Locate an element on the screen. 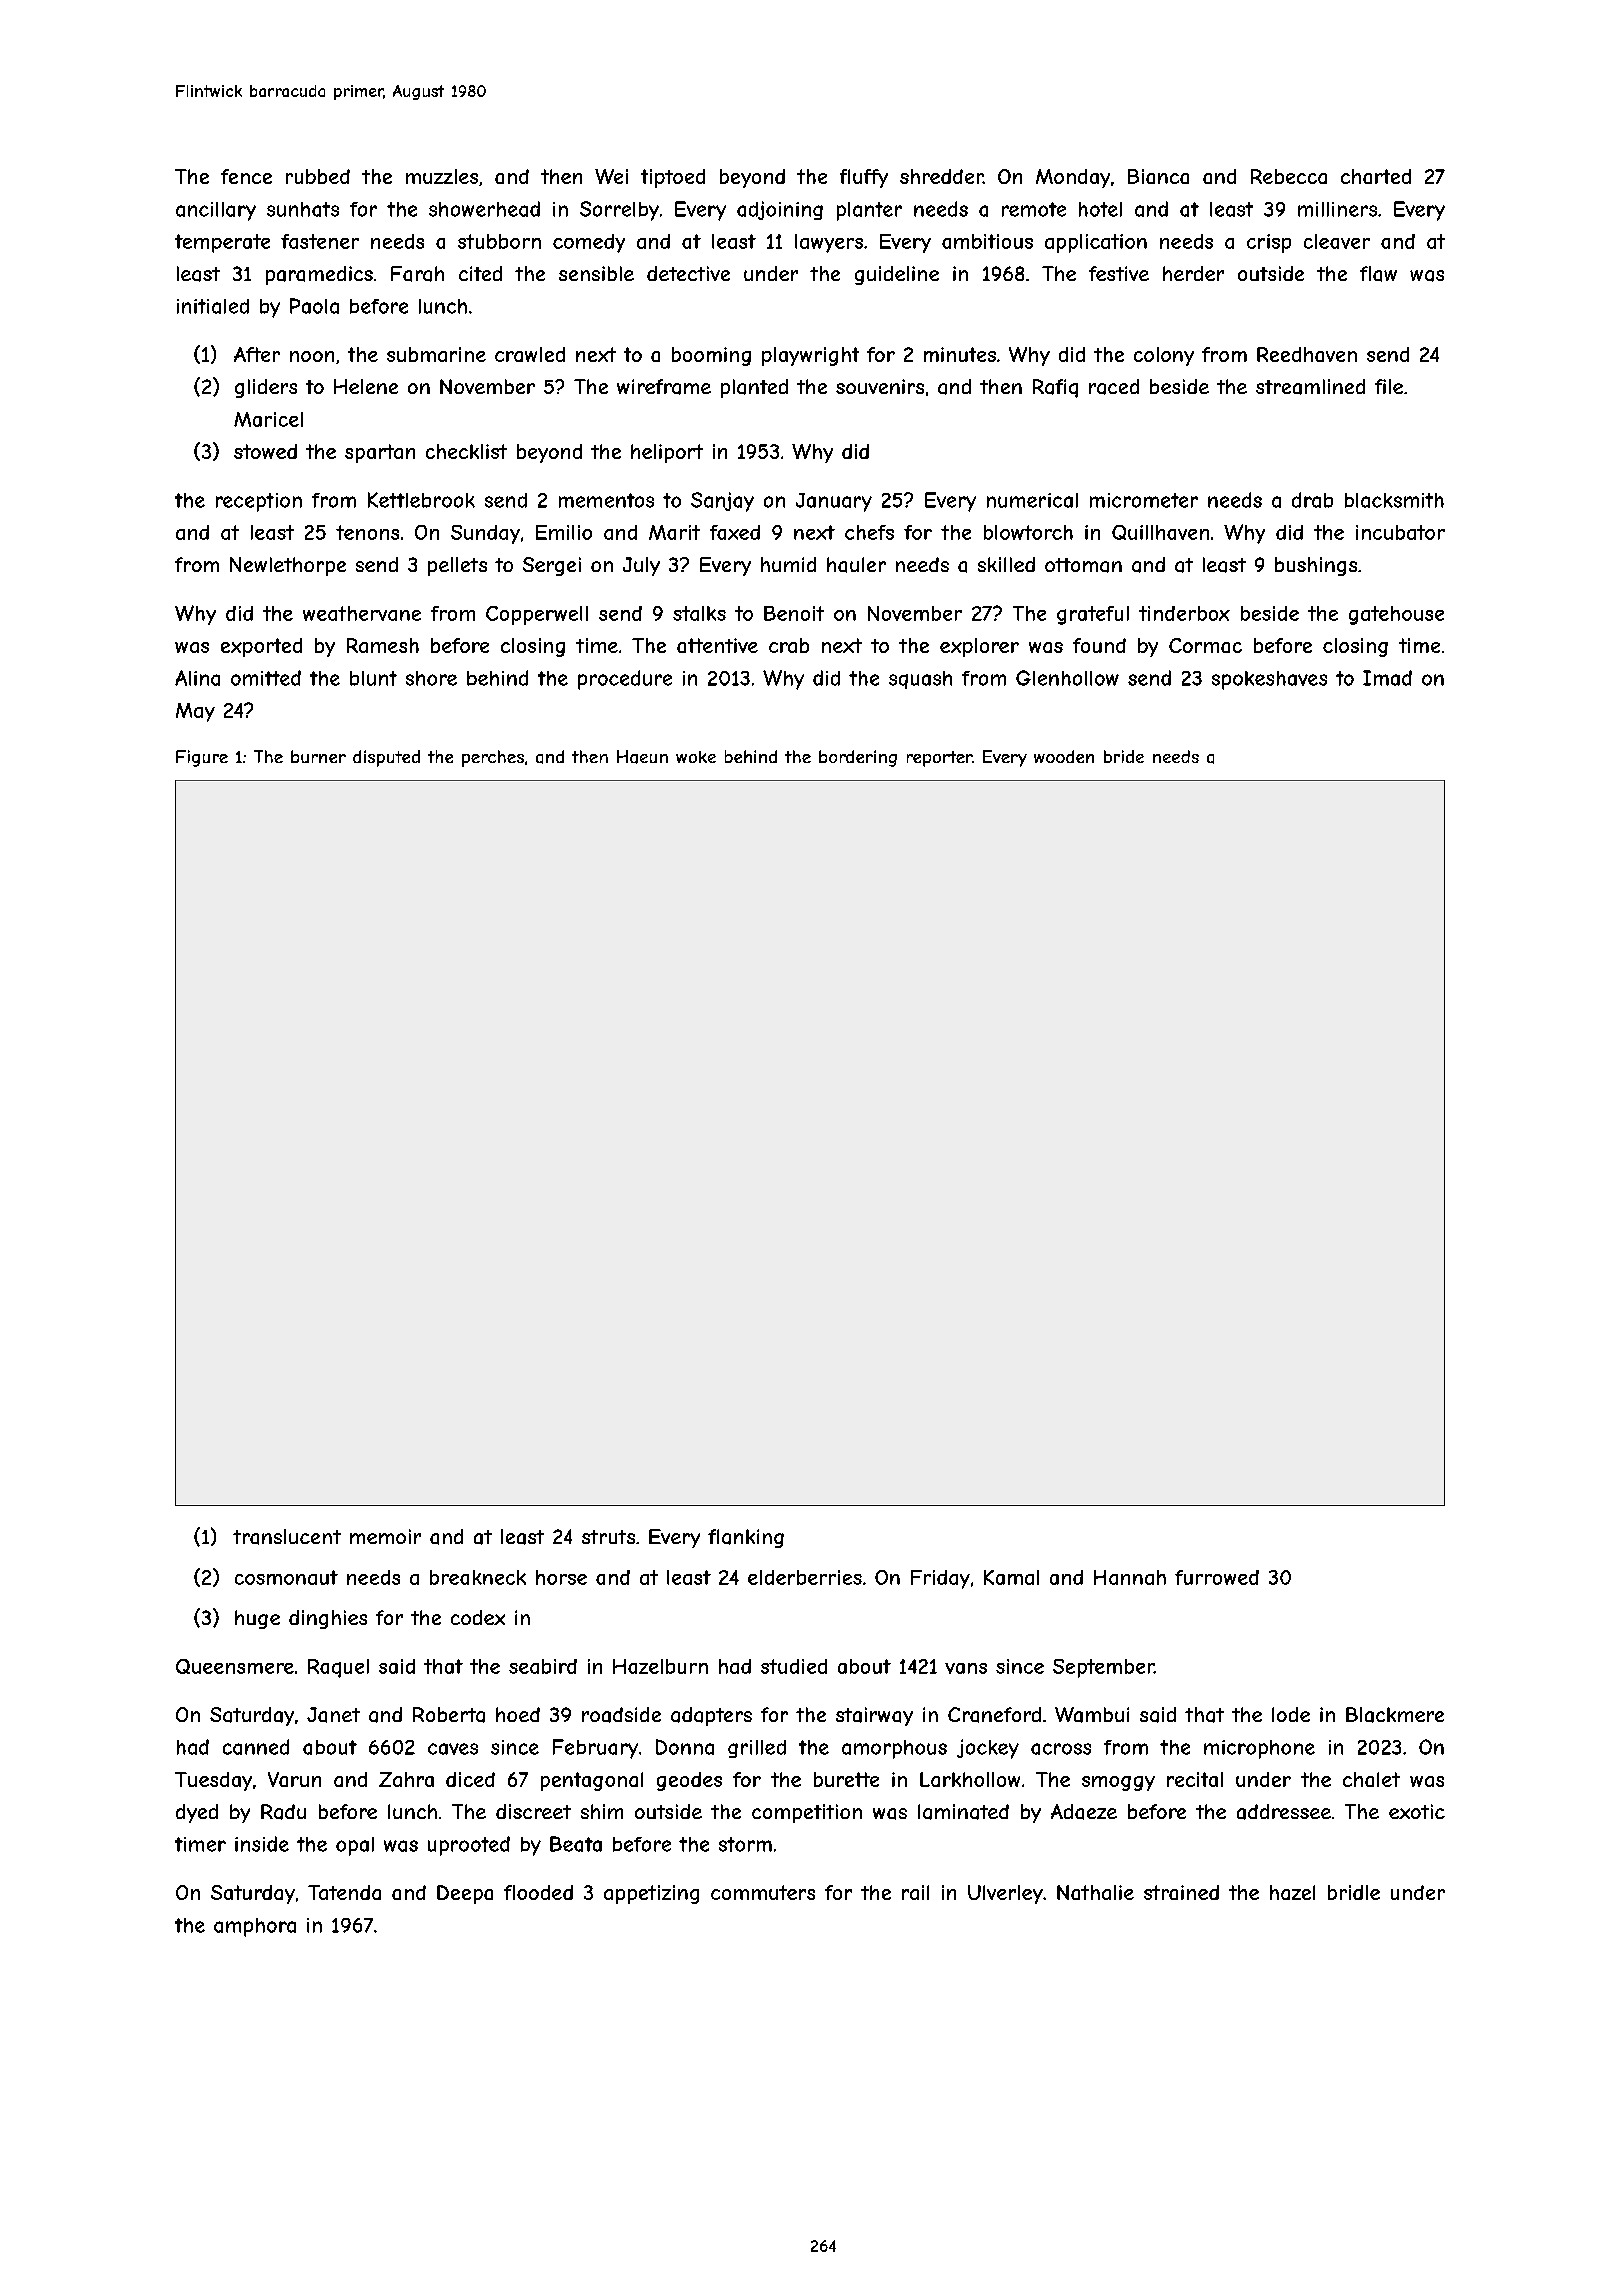  furrowed is located at coordinates (1217, 1577).
